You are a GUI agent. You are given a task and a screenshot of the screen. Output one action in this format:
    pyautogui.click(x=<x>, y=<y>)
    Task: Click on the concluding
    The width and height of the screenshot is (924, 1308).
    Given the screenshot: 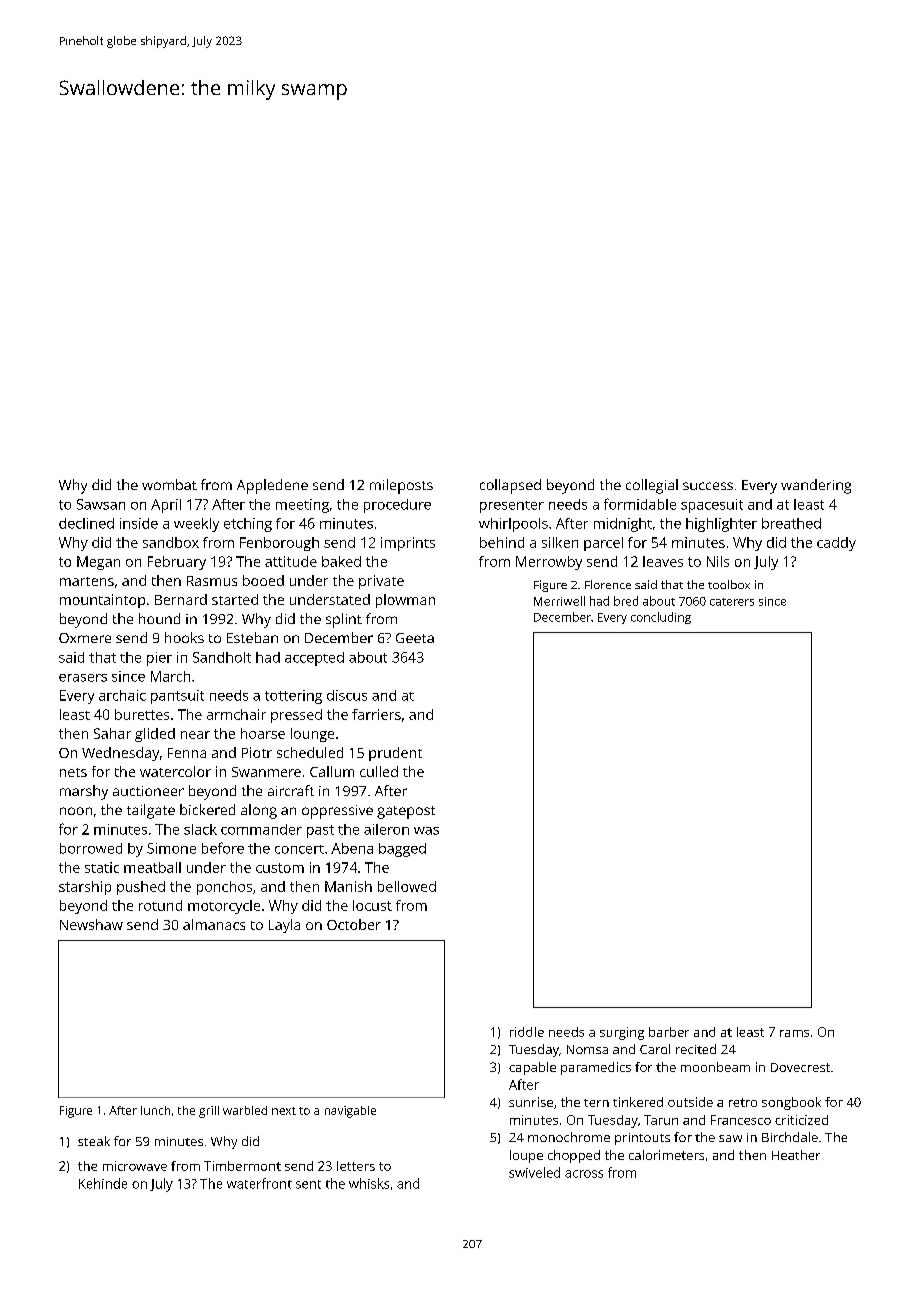 What is the action you would take?
    pyautogui.click(x=661, y=618)
